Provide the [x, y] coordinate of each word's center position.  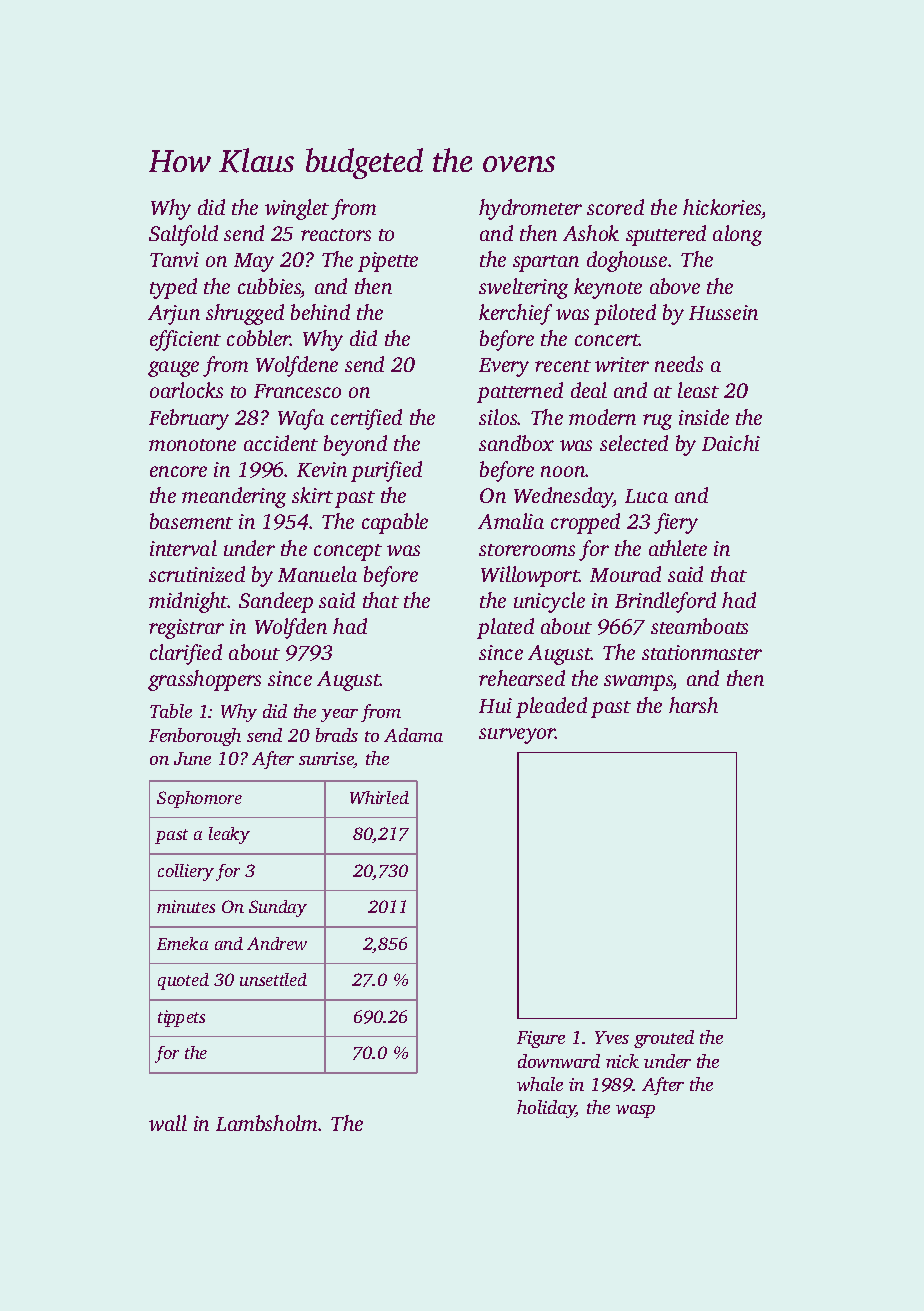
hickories [722, 207]
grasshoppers [204, 680]
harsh [693, 705]
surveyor [517, 736]
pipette [388, 262]
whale [540, 1084]
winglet [297, 209]
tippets [181, 1018]
